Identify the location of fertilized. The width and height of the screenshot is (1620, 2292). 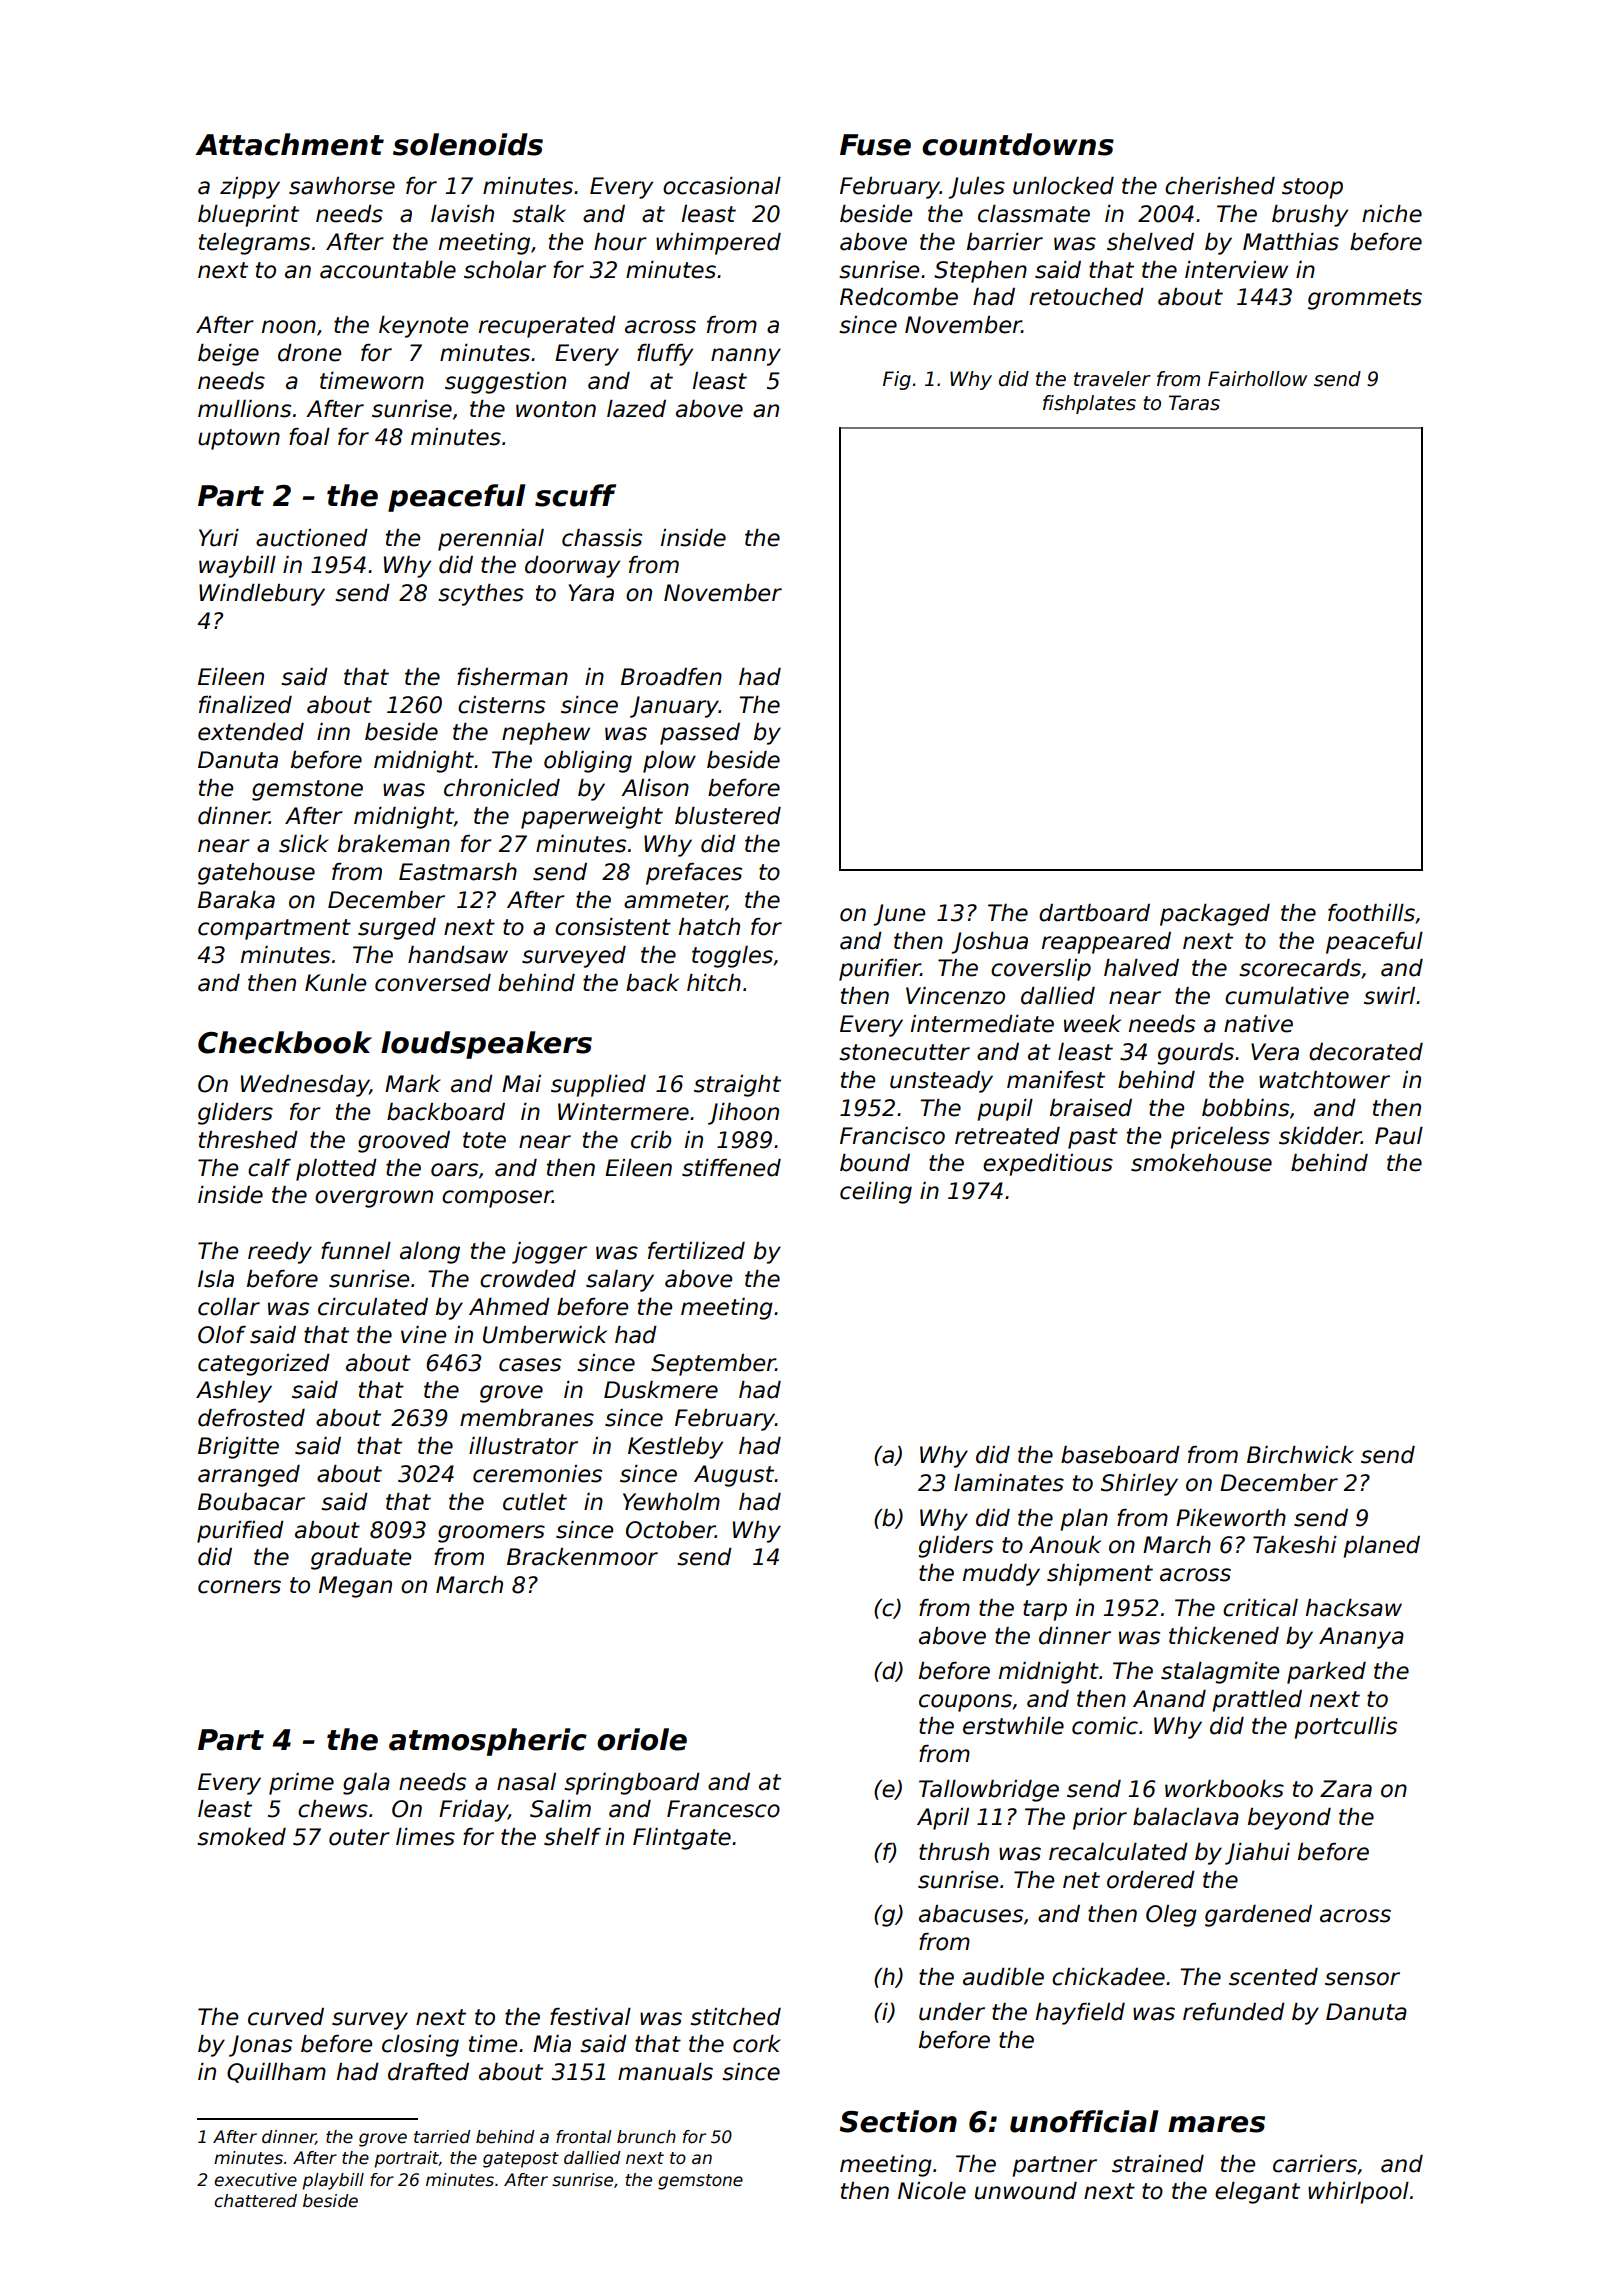
(696, 1251).
